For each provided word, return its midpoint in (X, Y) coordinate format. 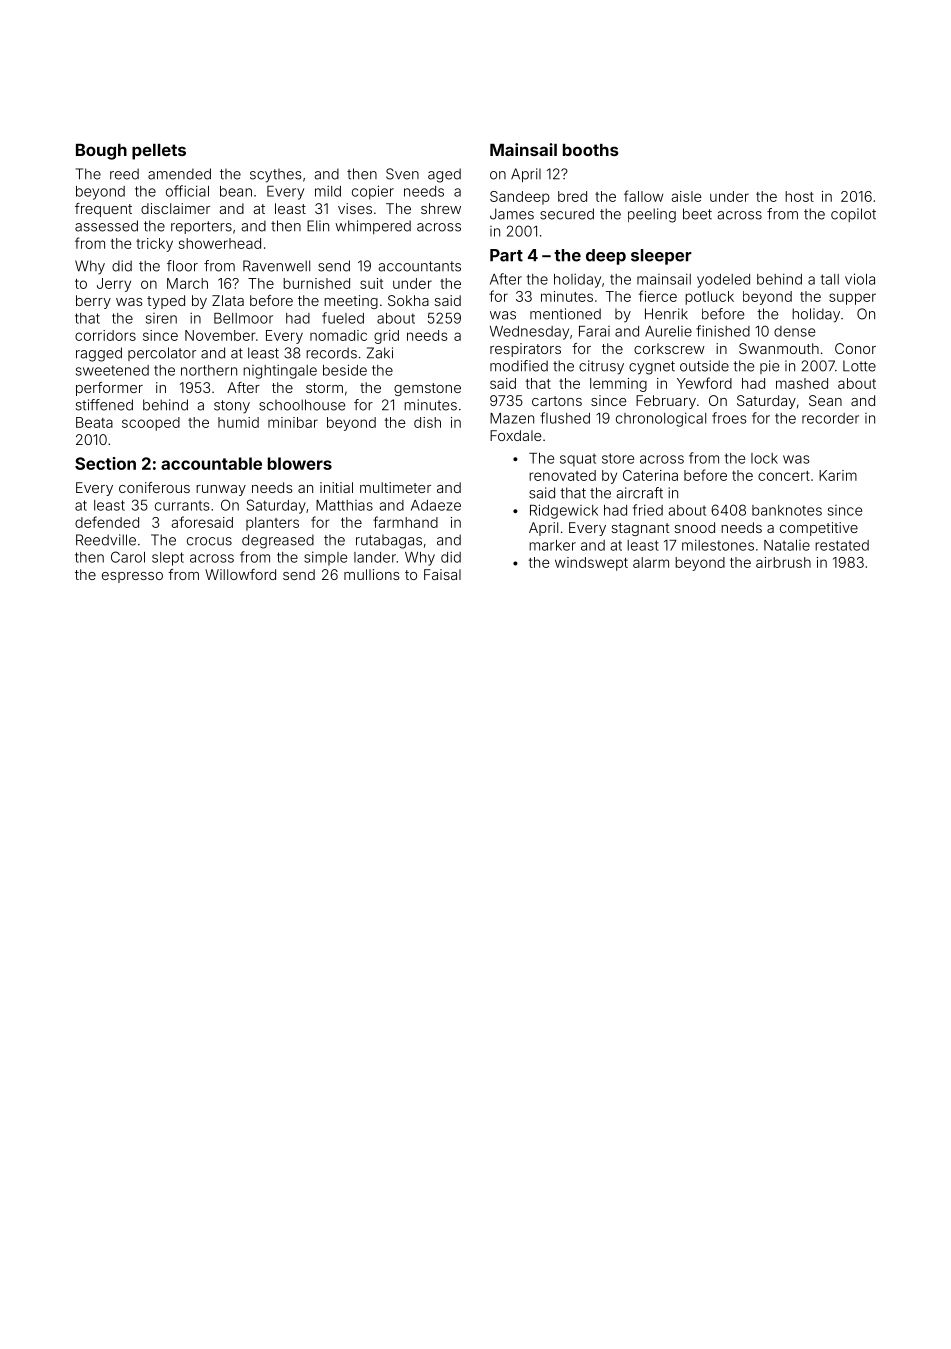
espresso (132, 577)
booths (591, 150)
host (799, 196)
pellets (159, 152)
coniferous (154, 487)
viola (860, 279)
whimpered (373, 227)
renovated (562, 475)
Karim (838, 475)
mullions (371, 574)
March (187, 283)
